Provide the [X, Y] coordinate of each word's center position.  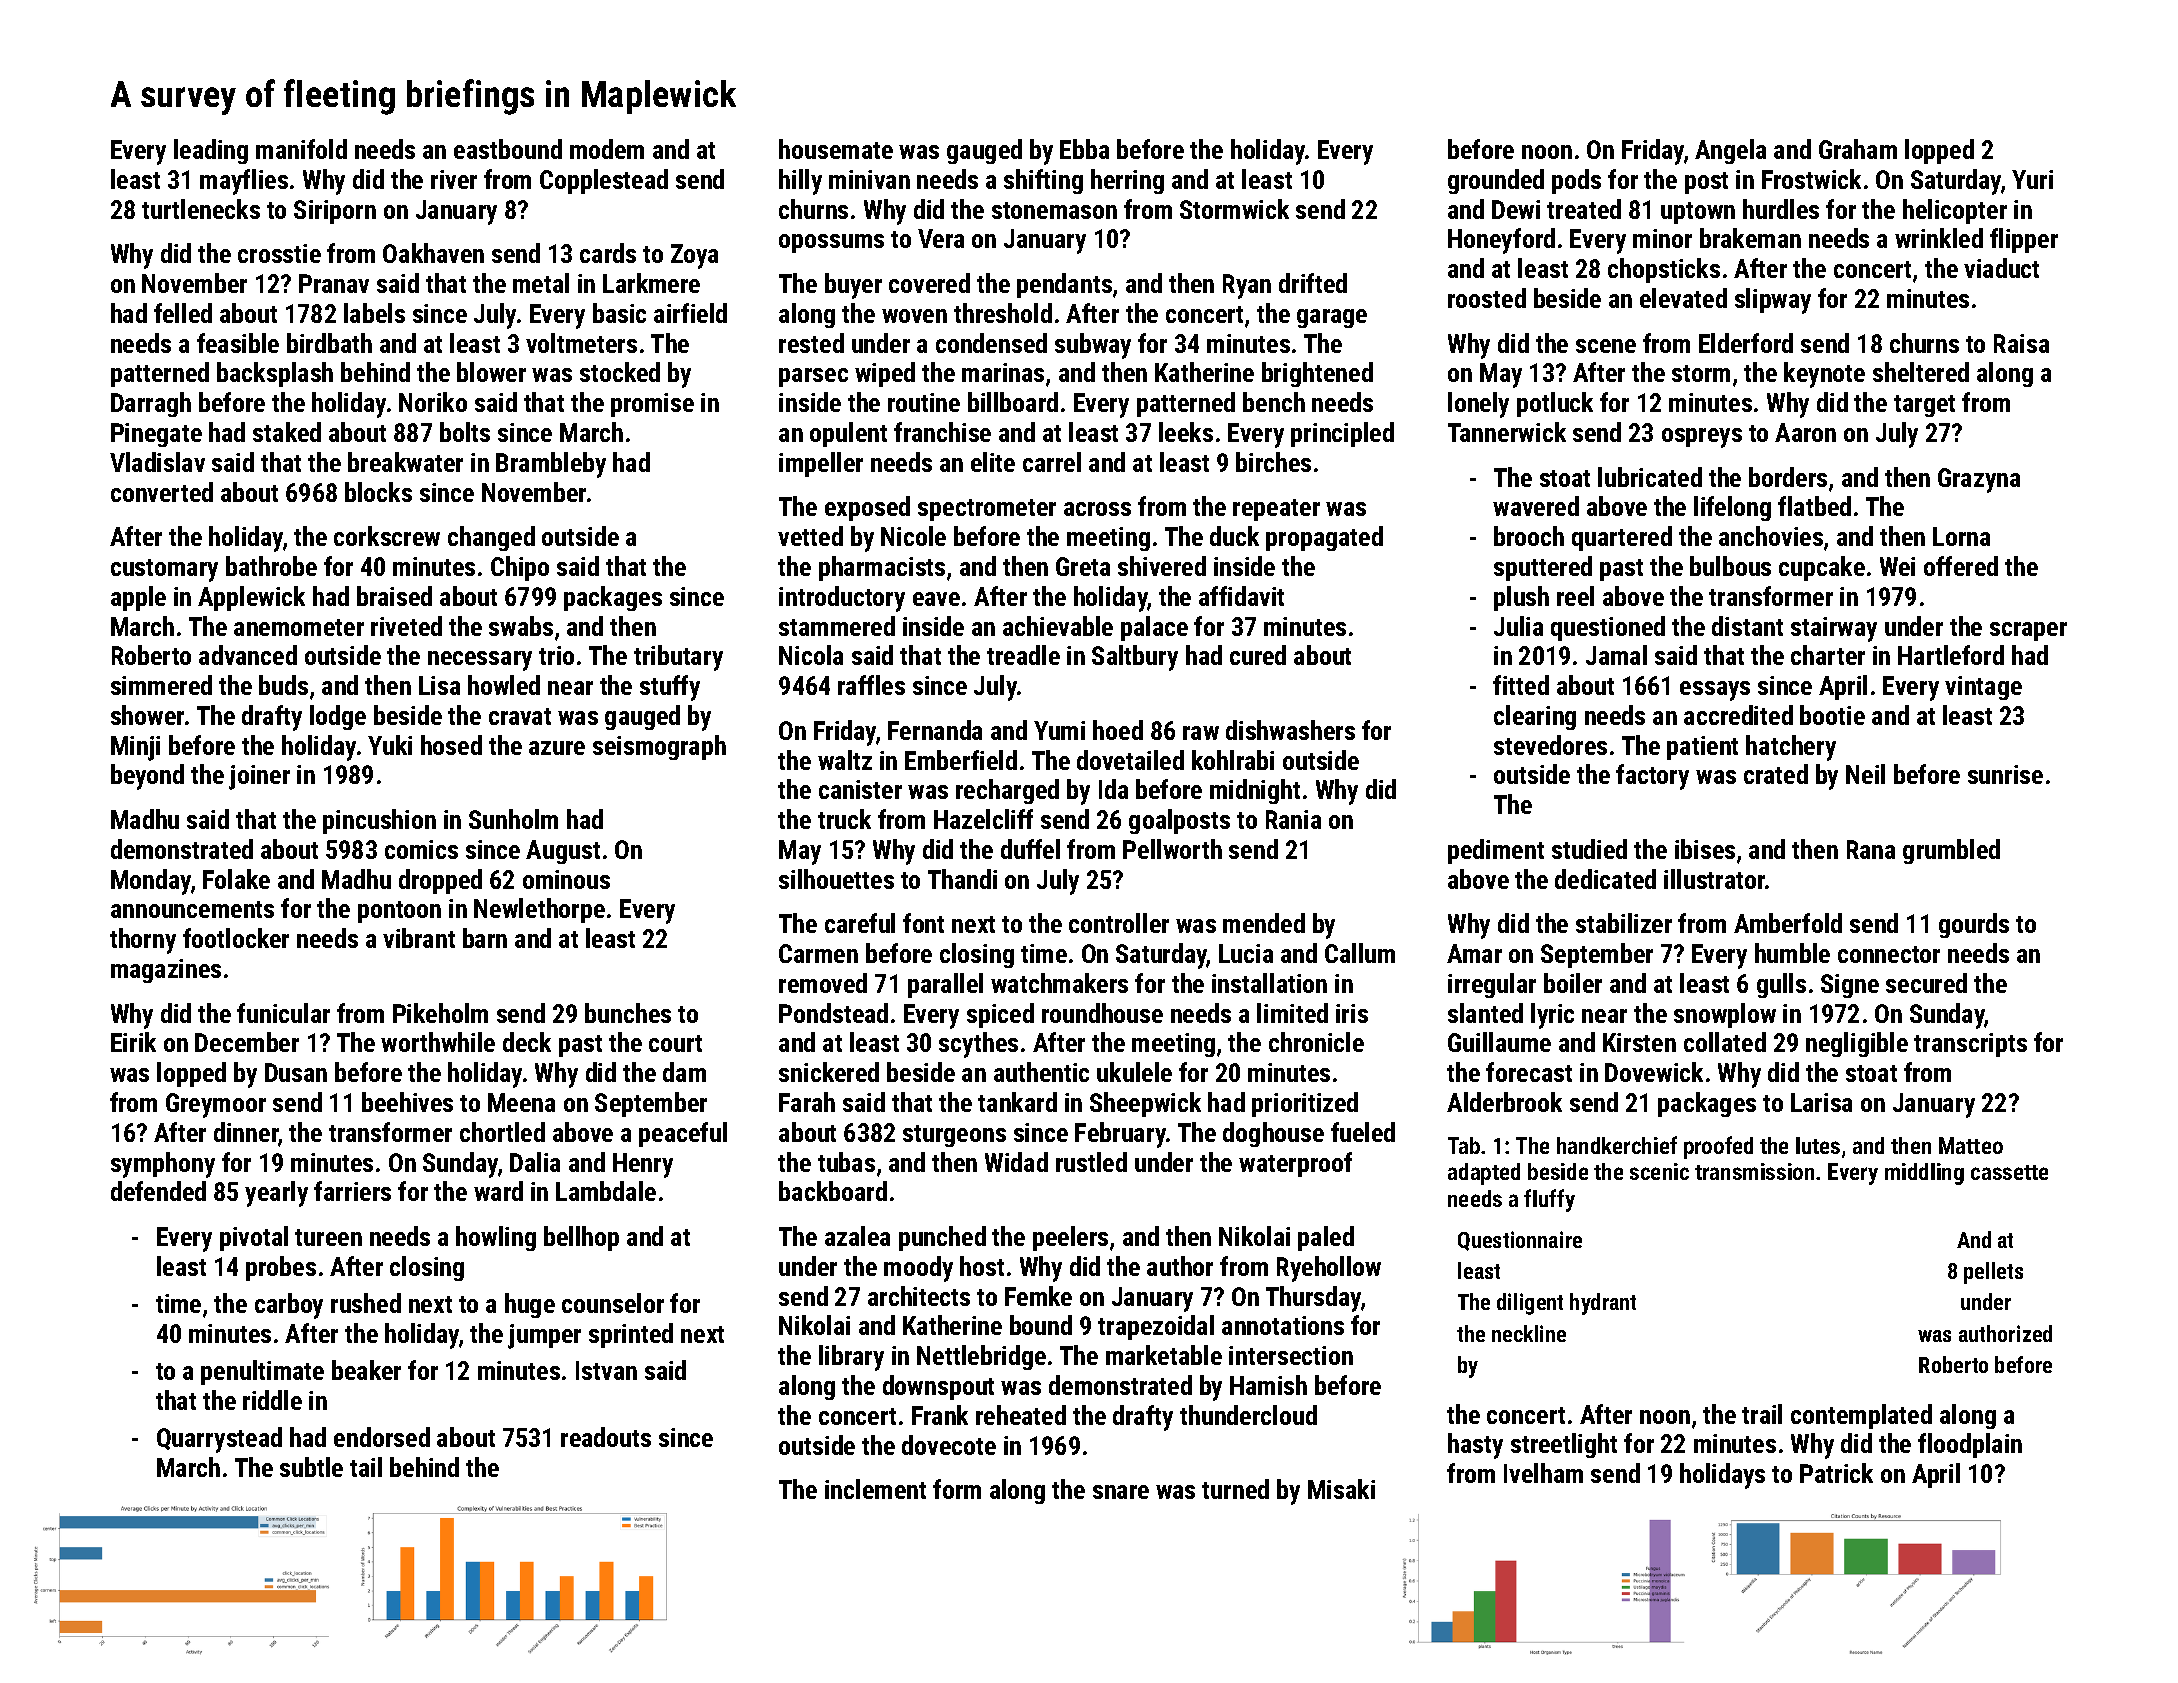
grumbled [1951, 851]
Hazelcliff [983, 819]
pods [1576, 181]
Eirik [133, 1042]
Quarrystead [219, 1440]
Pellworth [1172, 849]
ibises [1705, 849]
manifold [301, 149]
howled [504, 685]
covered [929, 283]
